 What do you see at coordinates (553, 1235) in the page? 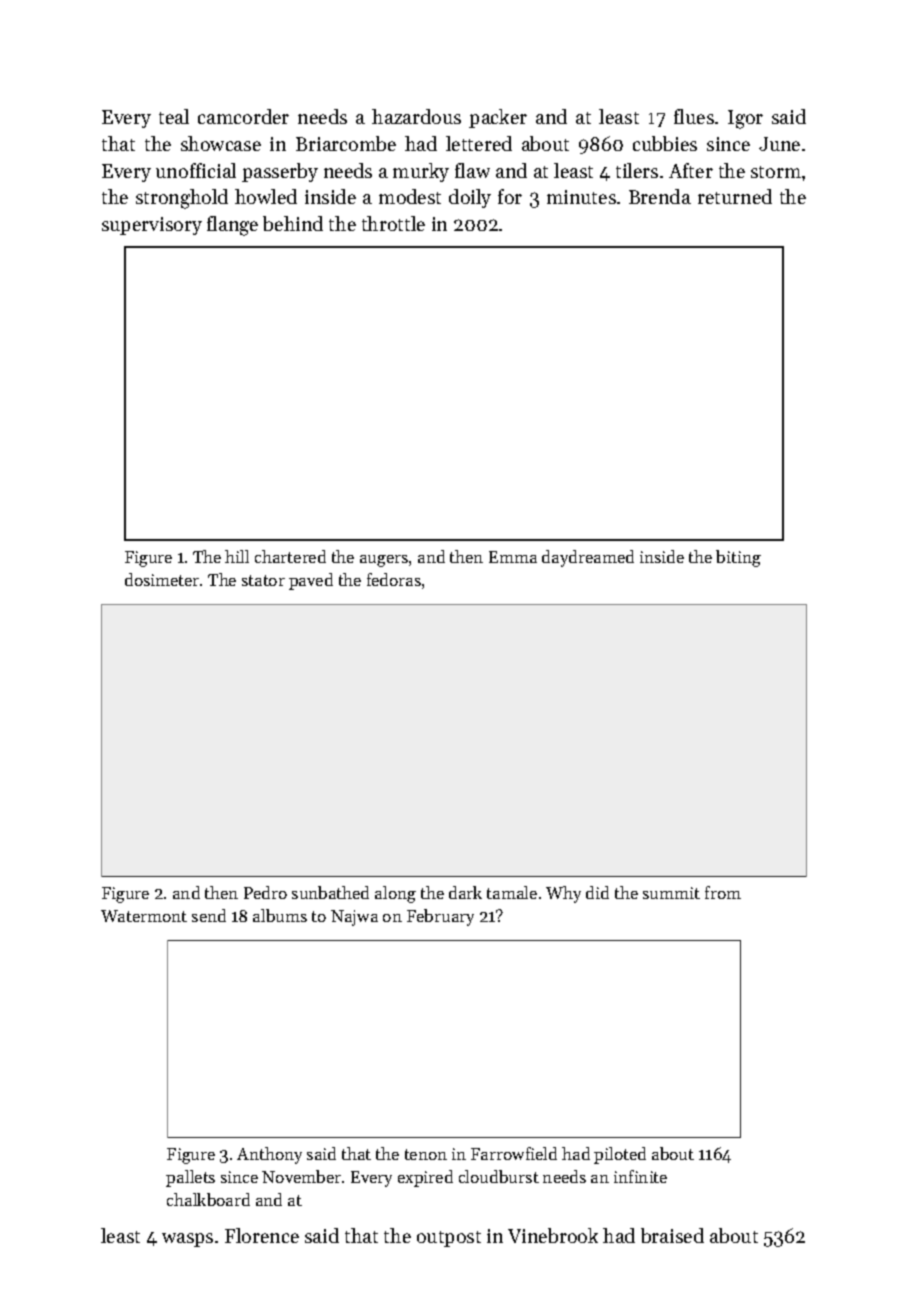
I see `Vinebrook` at bounding box center [553, 1235].
